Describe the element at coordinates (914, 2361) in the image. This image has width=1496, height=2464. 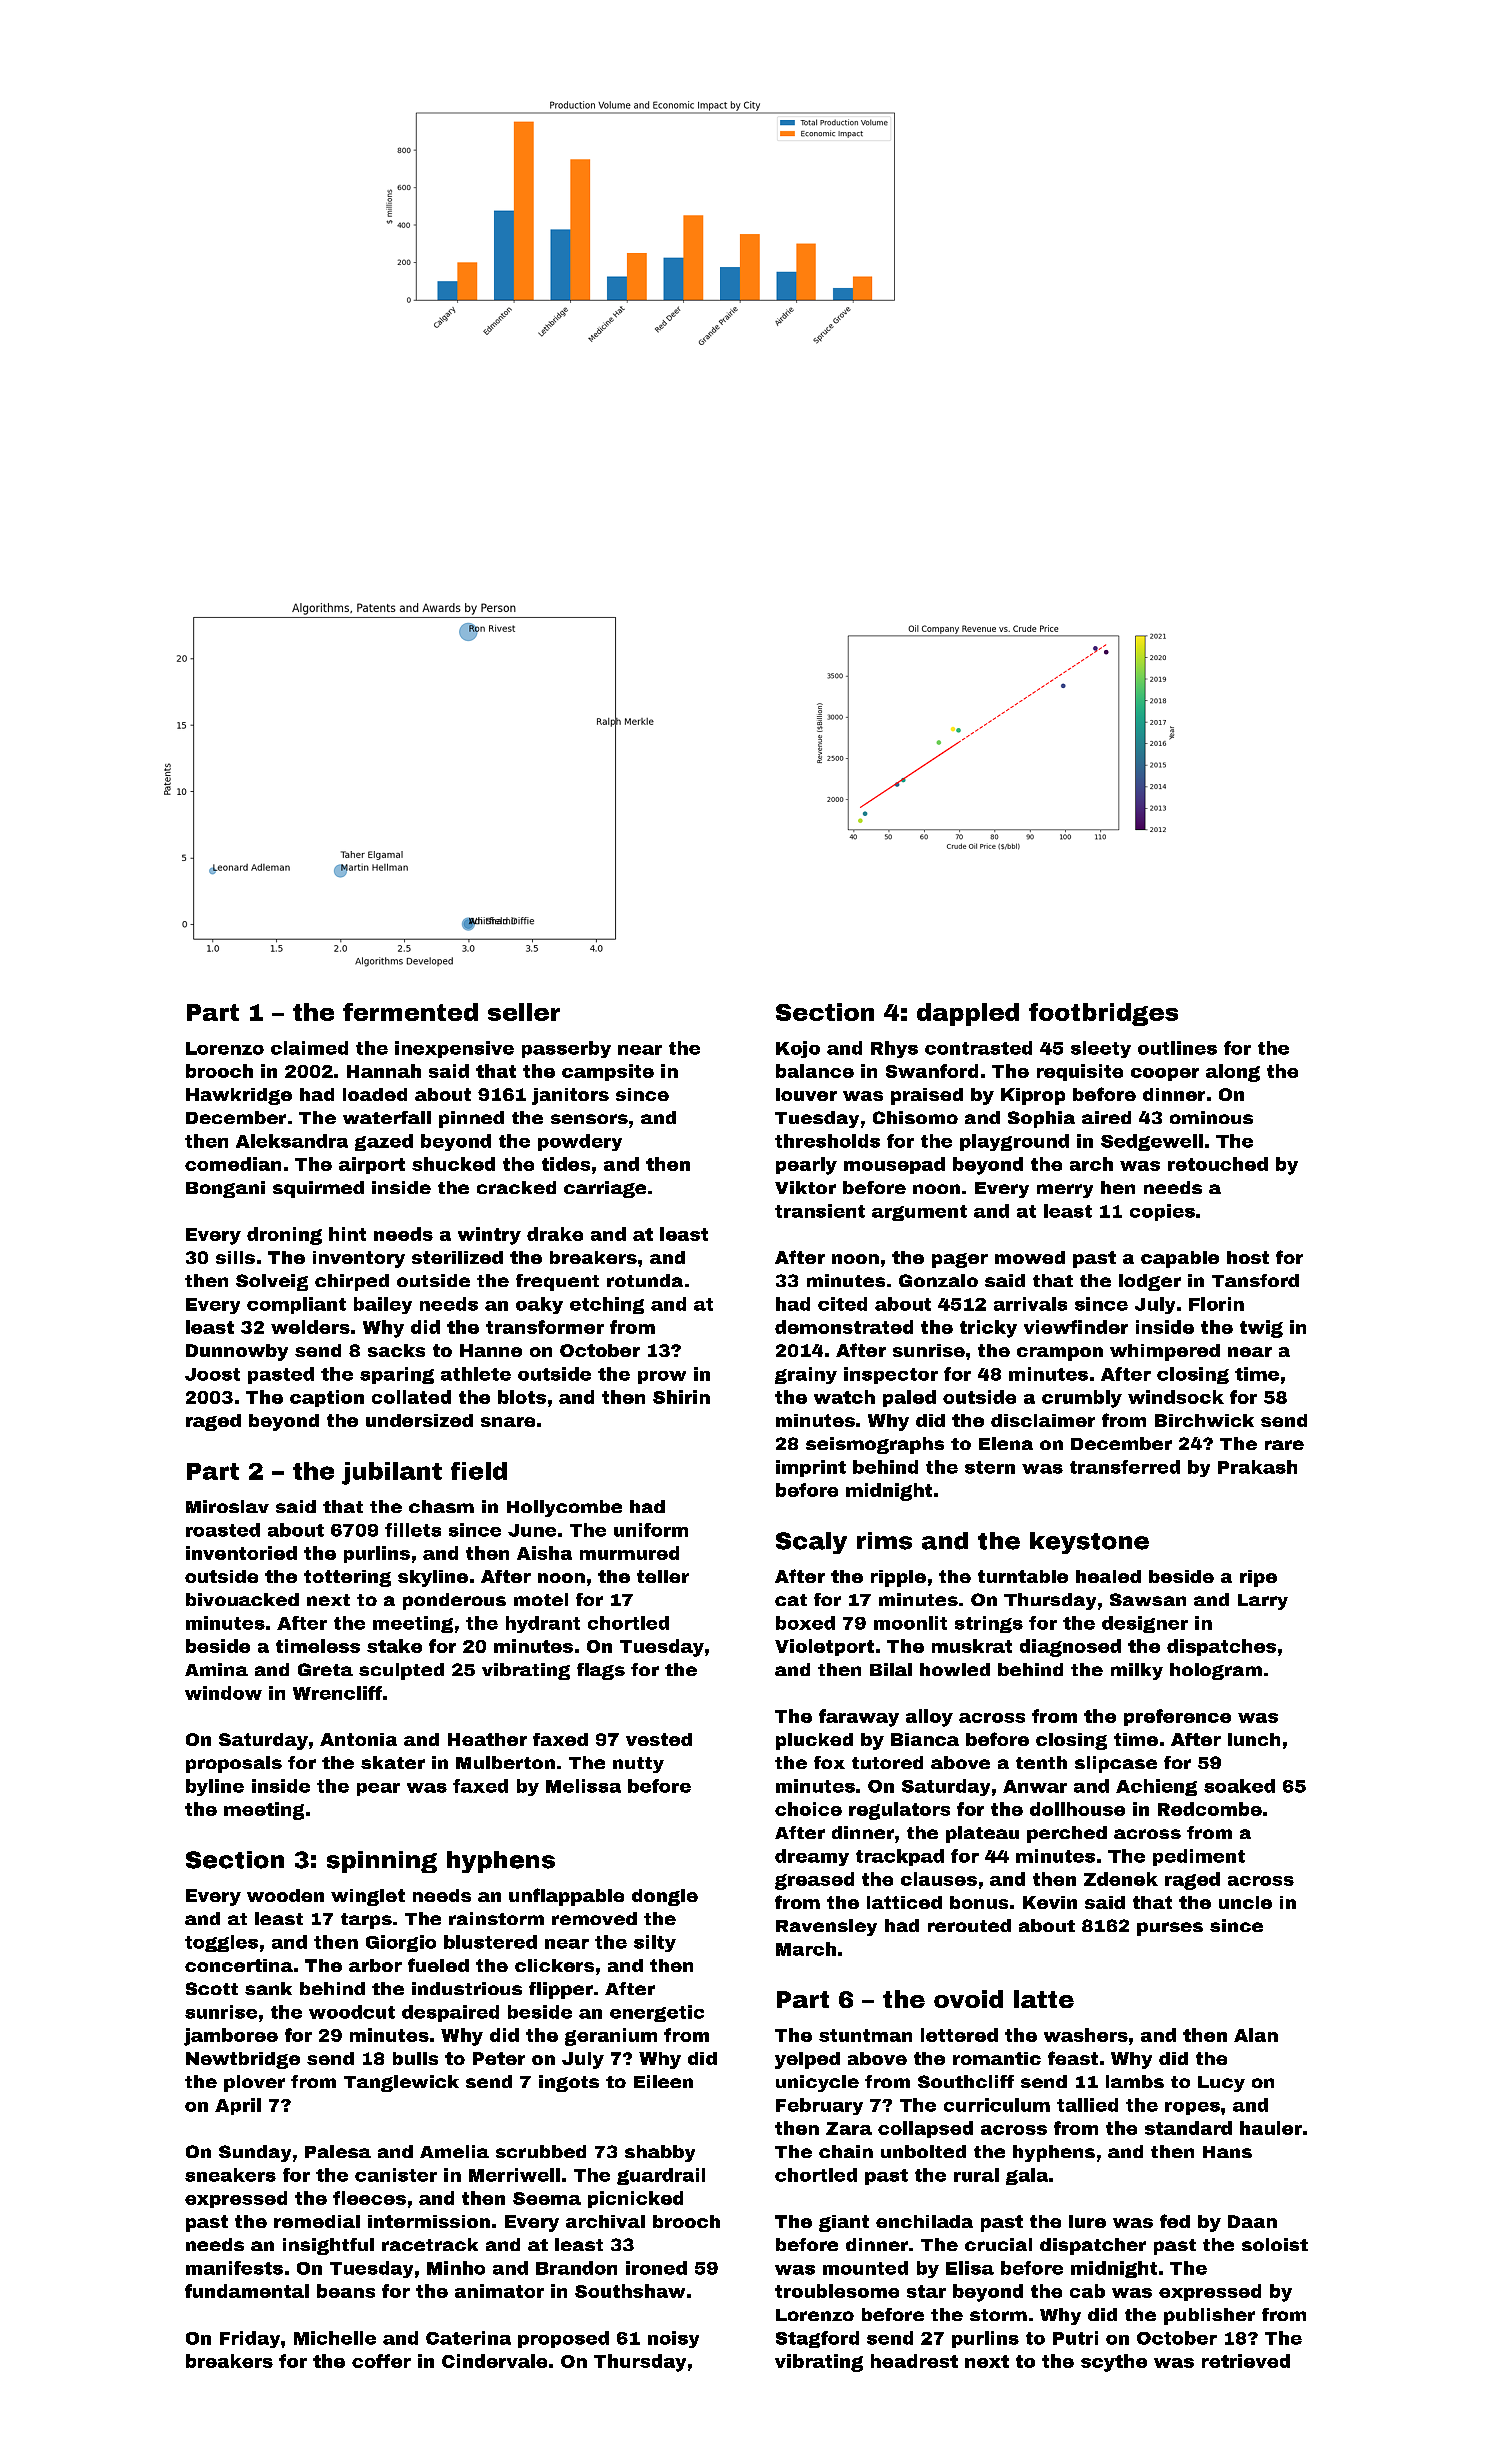
I see `headrest` at that location.
